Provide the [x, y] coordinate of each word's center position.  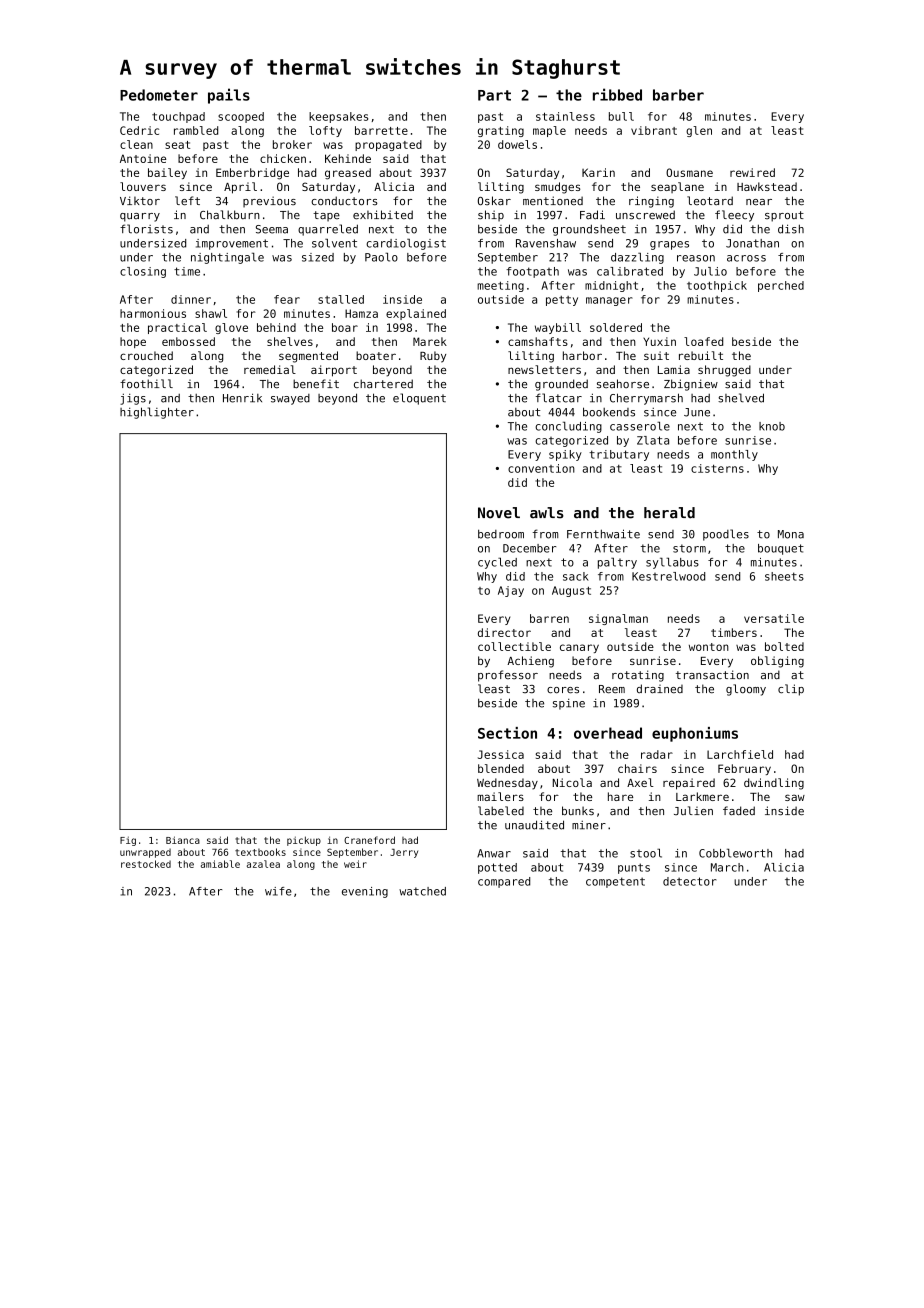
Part [494, 95]
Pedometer [159, 95]
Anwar [494, 853]
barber [678, 95]
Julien [693, 810]
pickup [304, 841]
